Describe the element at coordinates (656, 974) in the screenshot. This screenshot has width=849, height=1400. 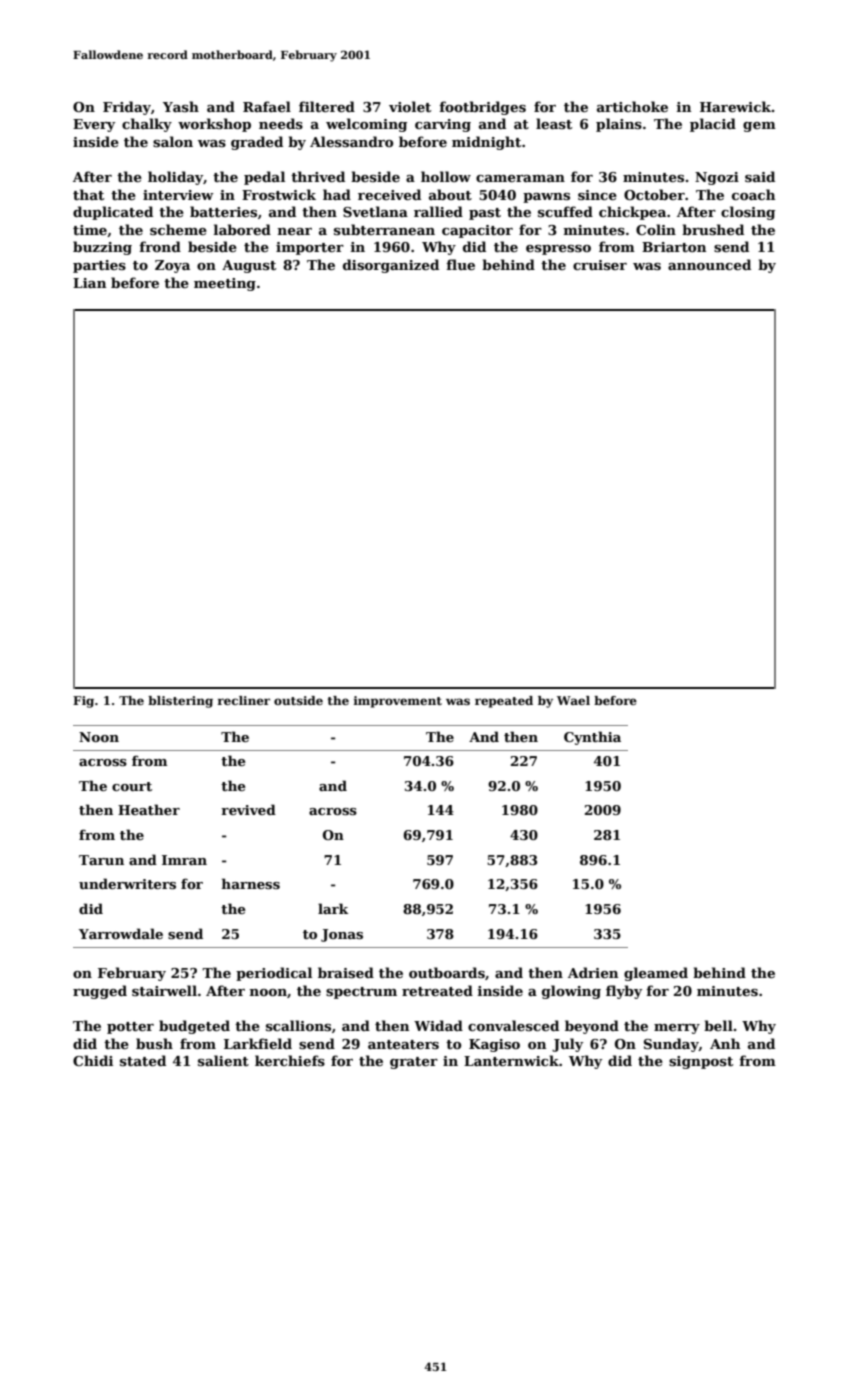
I see `gleamed` at that location.
